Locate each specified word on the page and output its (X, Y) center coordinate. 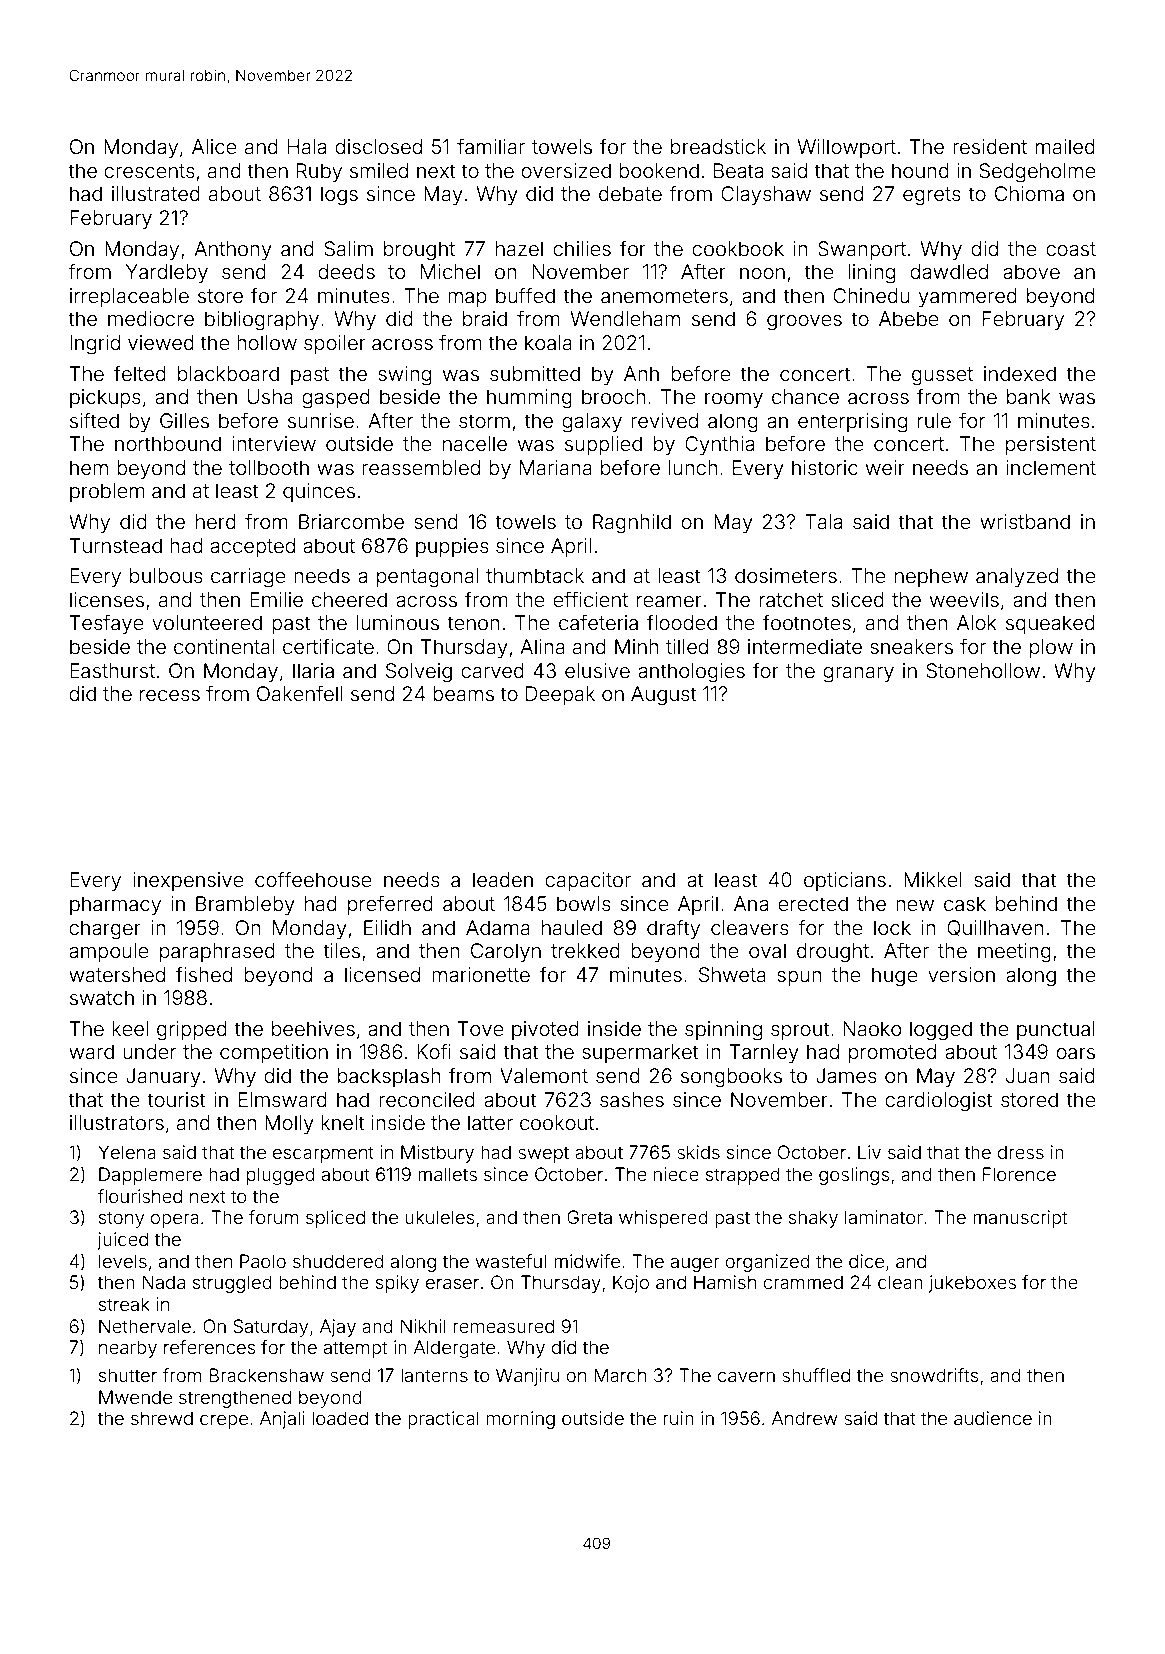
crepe (224, 1422)
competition (274, 1053)
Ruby (319, 172)
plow (1051, 648)
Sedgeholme (1037, 173)
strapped (743, 1176)
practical (443, 1420)
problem (107, 492)
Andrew (805, 1418)
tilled (687, 646)
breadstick (718, 146)
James (846, 1075)
